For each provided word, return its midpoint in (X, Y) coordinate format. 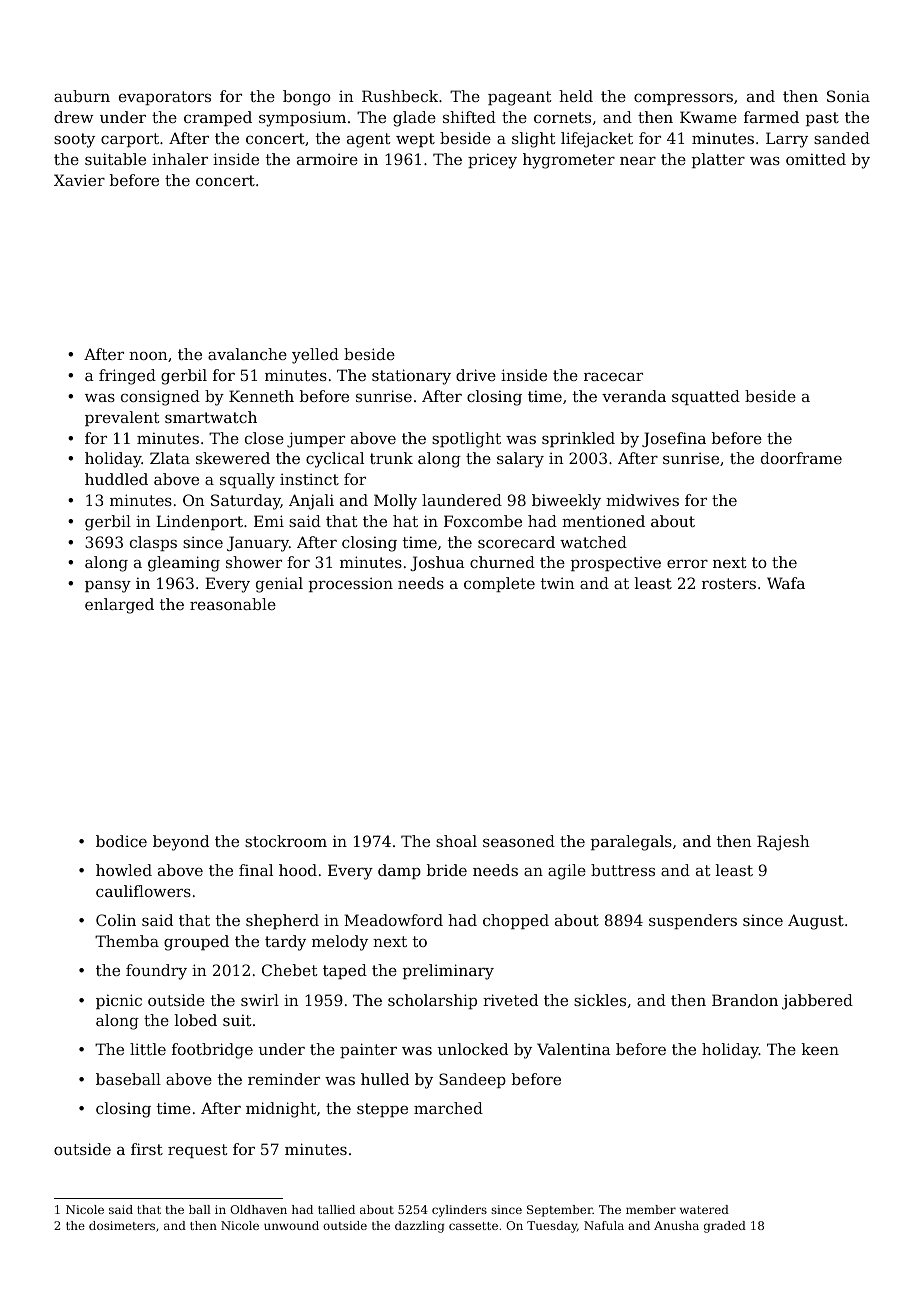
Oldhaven (258, 1209)
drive (476, 375)
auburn (82, 96)
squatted (706, 397)
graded (725, 1227)
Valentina (574, 1049)
